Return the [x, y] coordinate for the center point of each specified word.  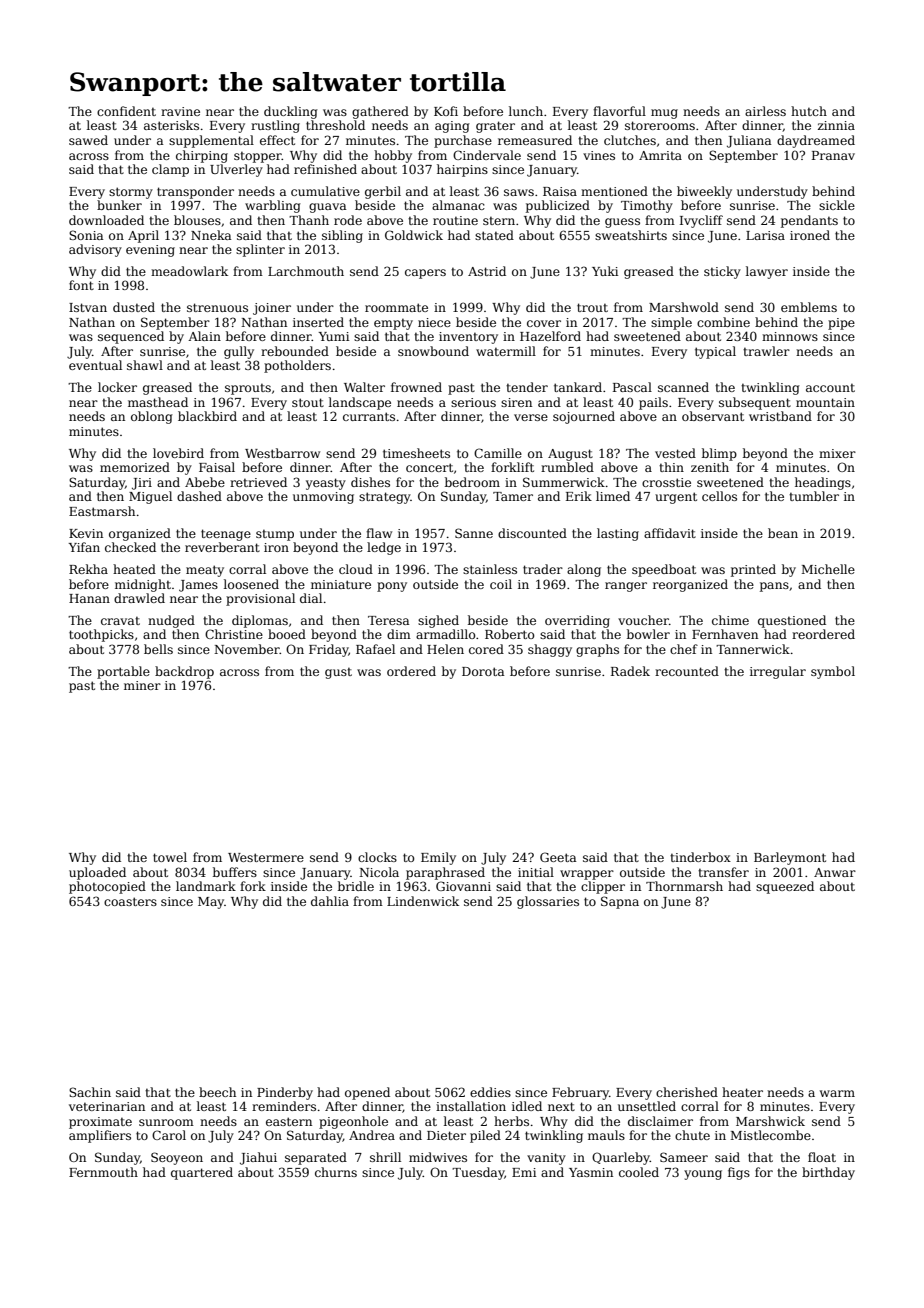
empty [393, 324]
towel [170, 857]
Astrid [487, 271]
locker [117, 387]
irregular [778, 672]
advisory [95, 250]
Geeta [558, 857]
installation [471, 1106]
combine [723, 322]
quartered [202, 1173]
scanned [683, 387]
